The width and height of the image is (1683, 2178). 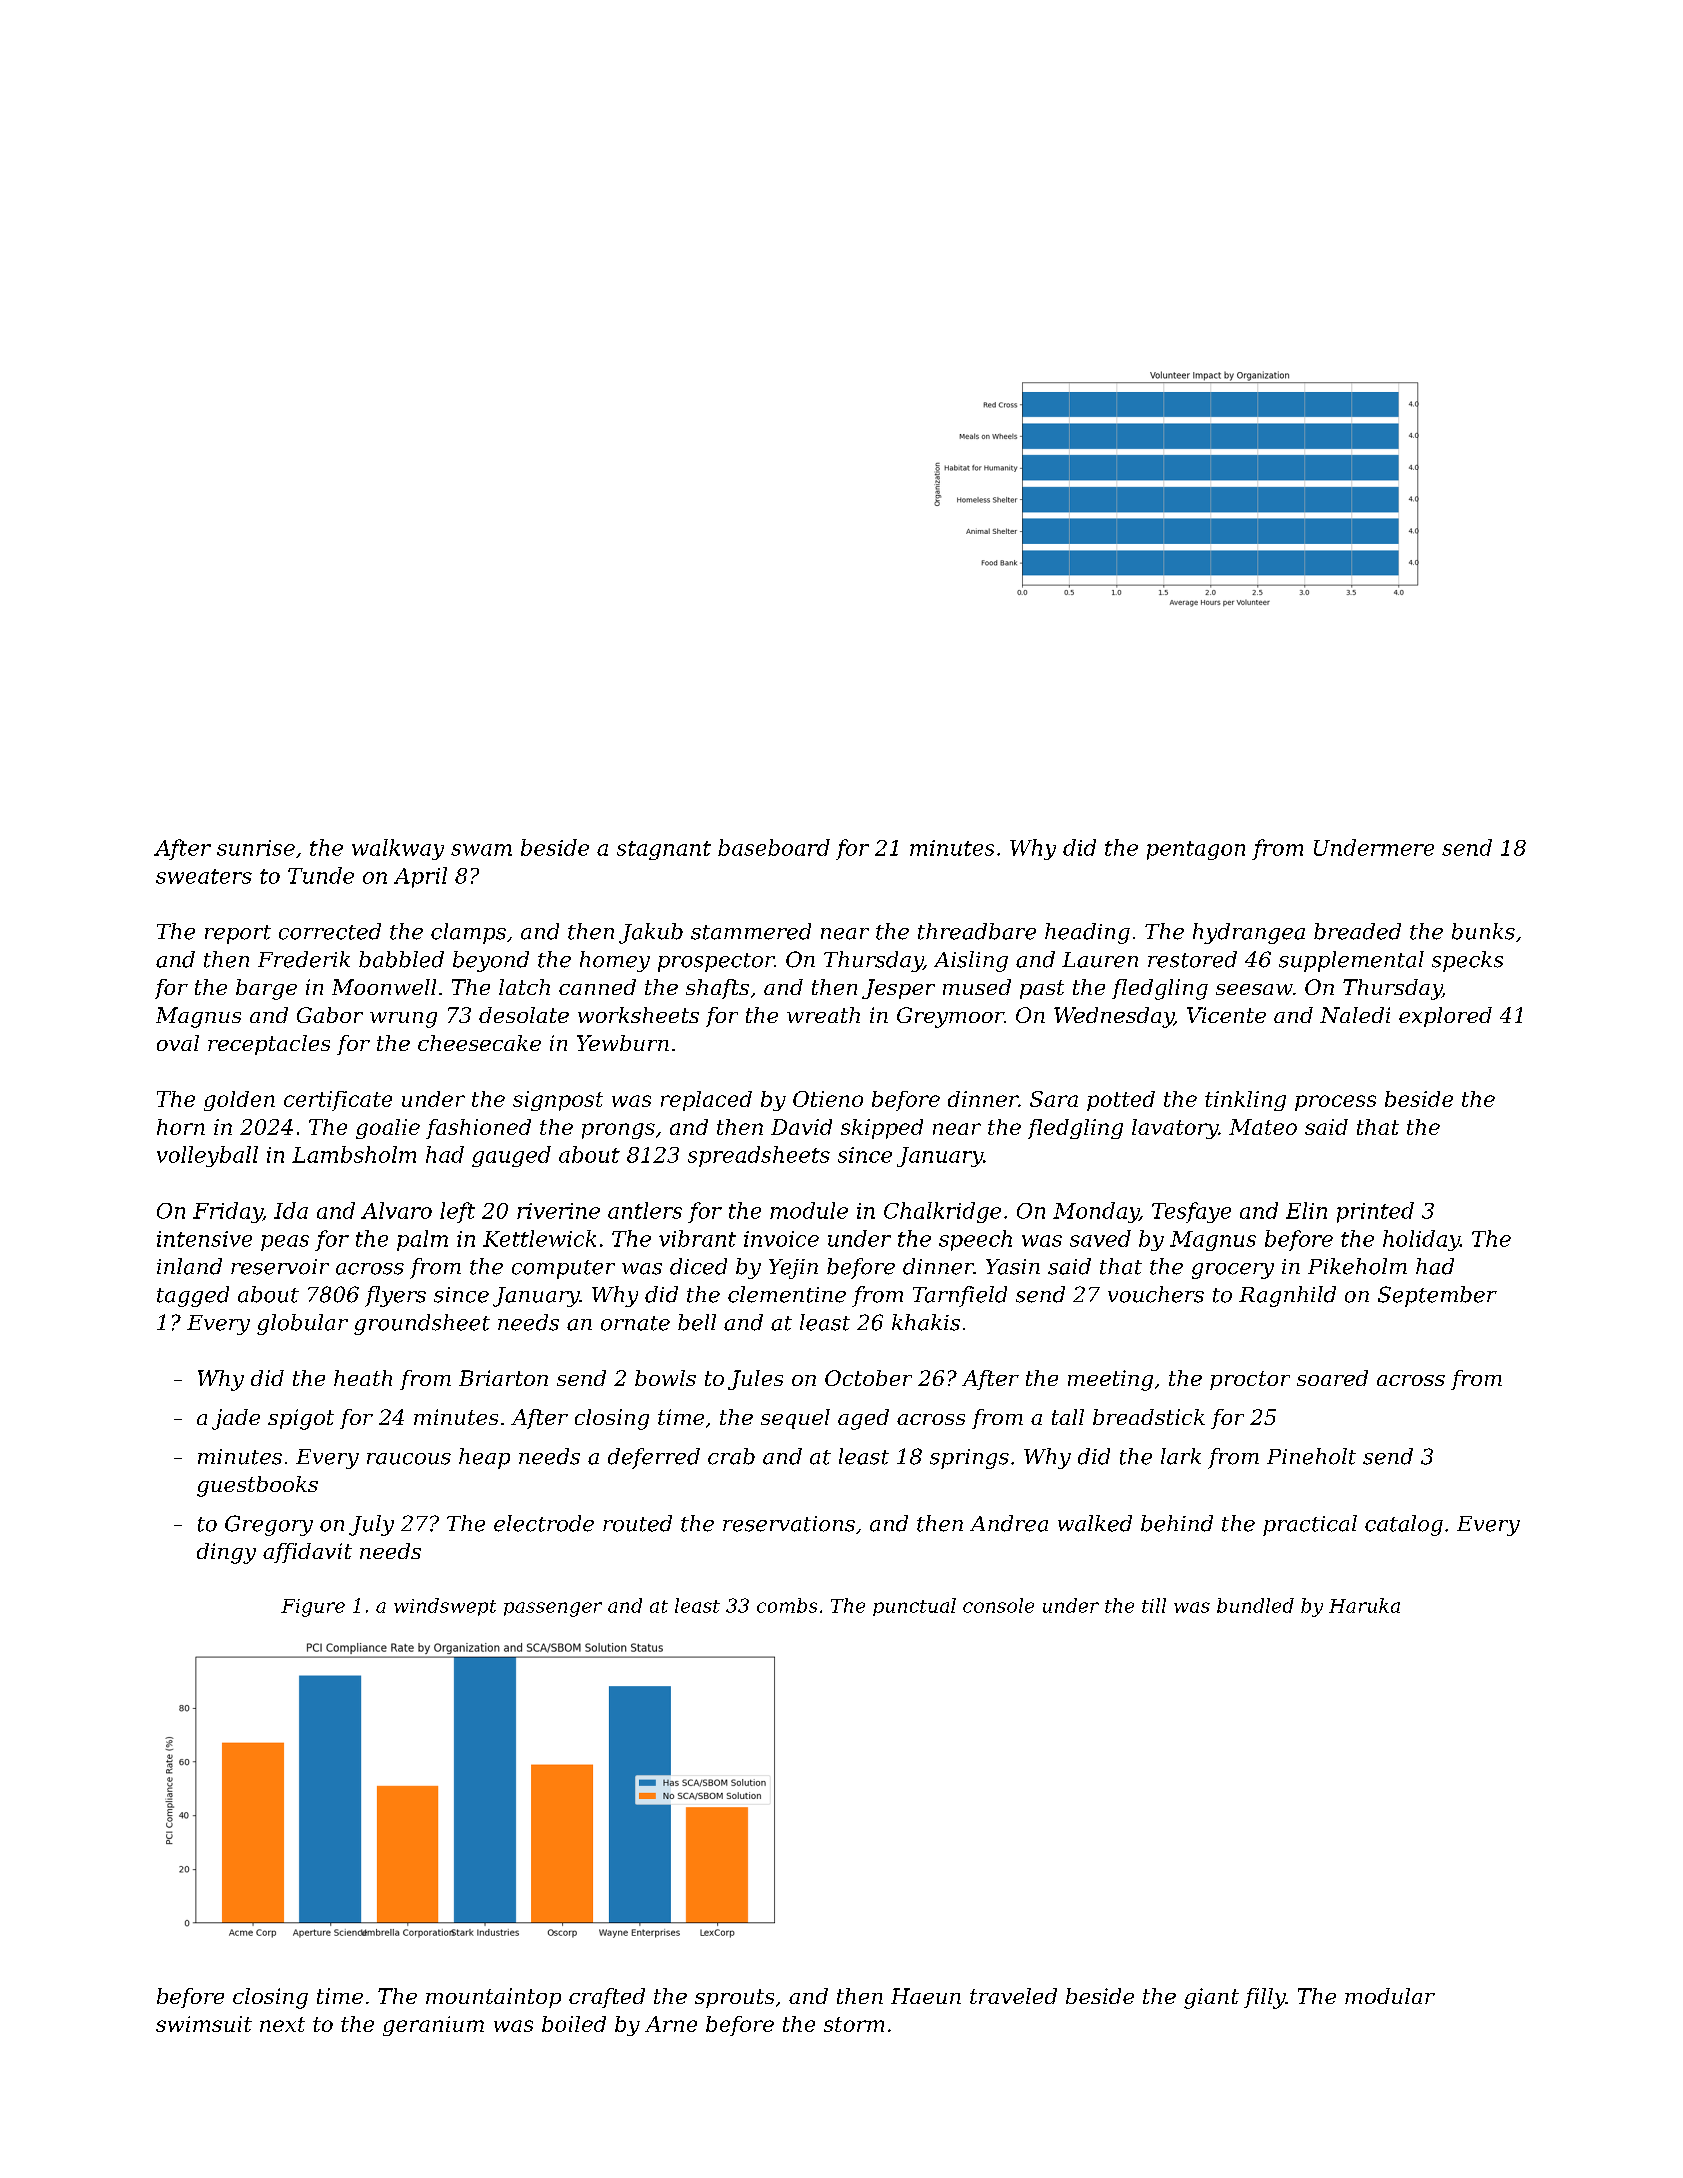 What do you see at coordinates (975, 1240) in the image?
I see `speech` at bounding box center [975, 1240].
